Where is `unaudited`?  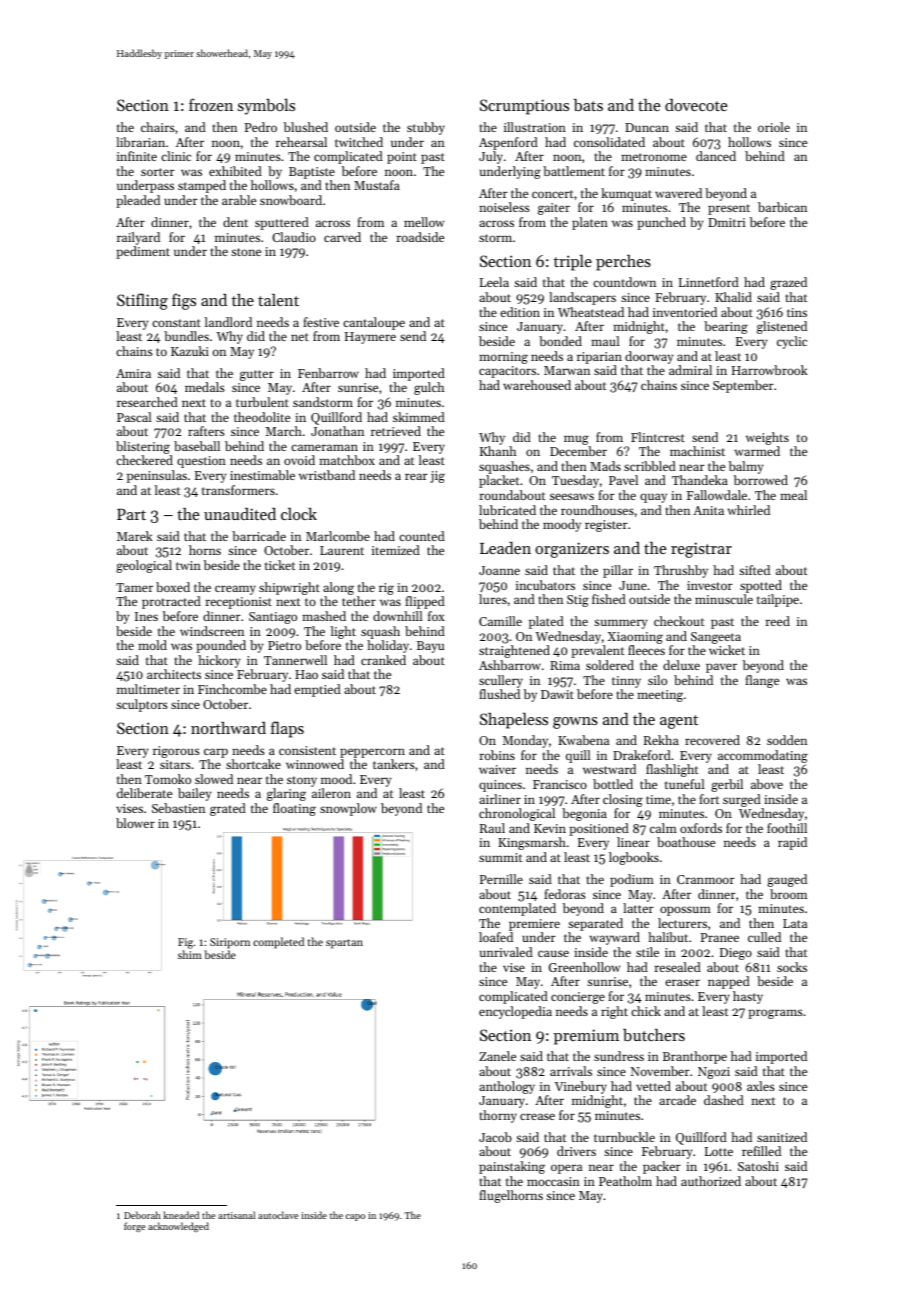 unaudited is located at coordinates (240, 513).
